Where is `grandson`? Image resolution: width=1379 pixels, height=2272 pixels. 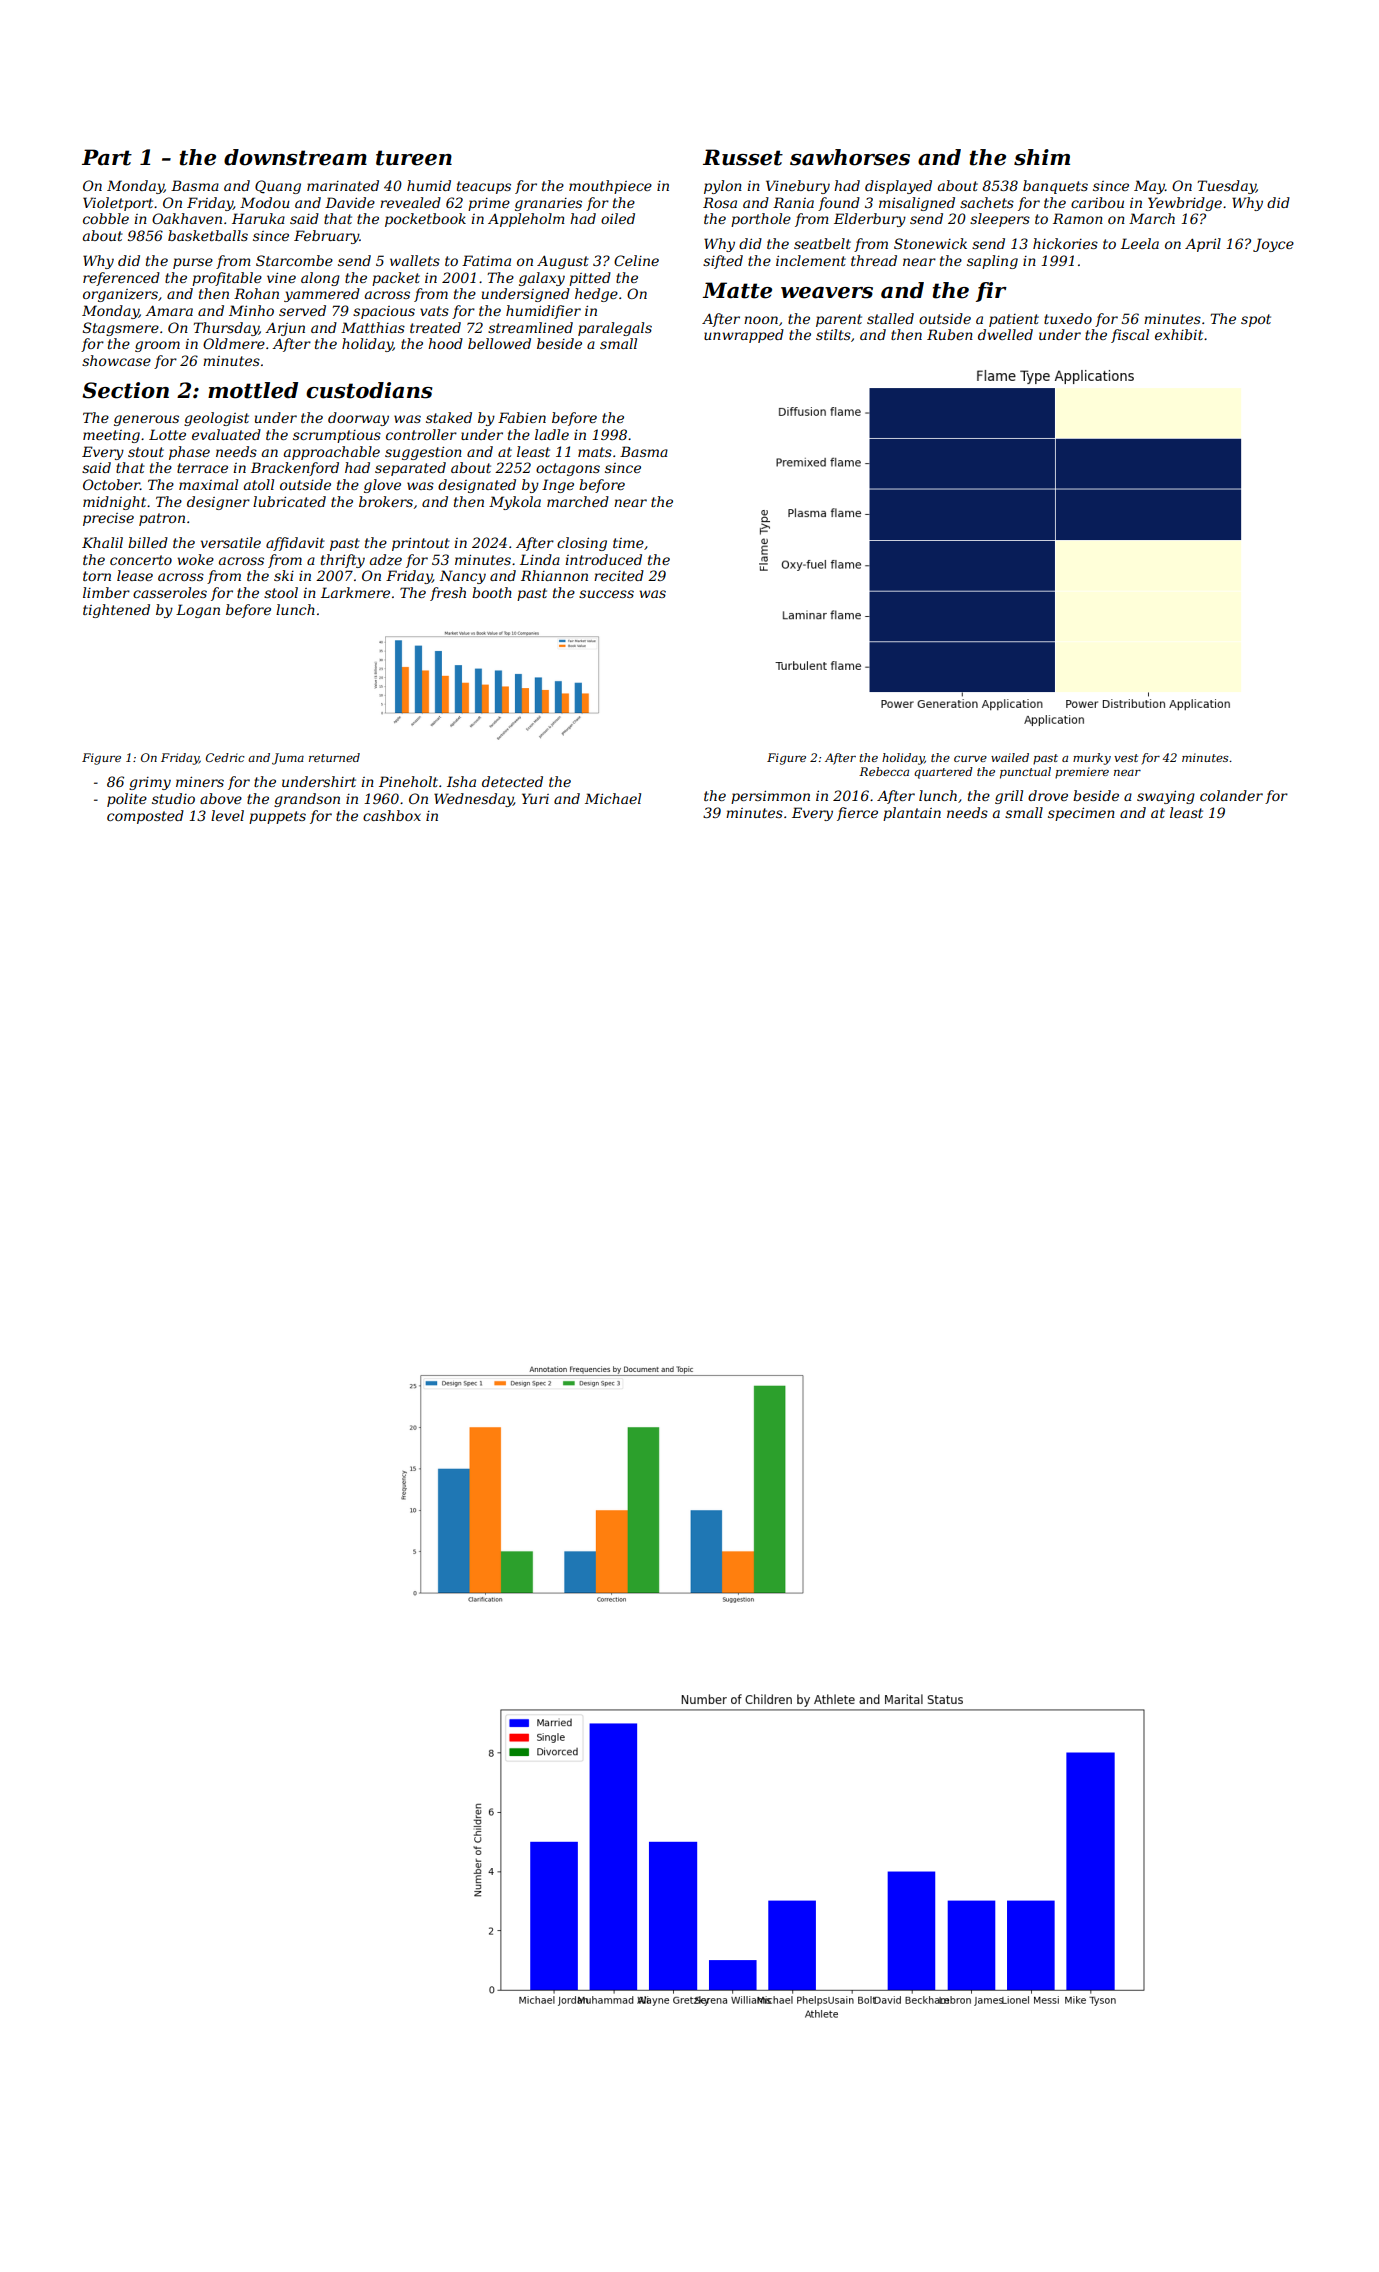
grandson is located at coordinates (307, 800).
